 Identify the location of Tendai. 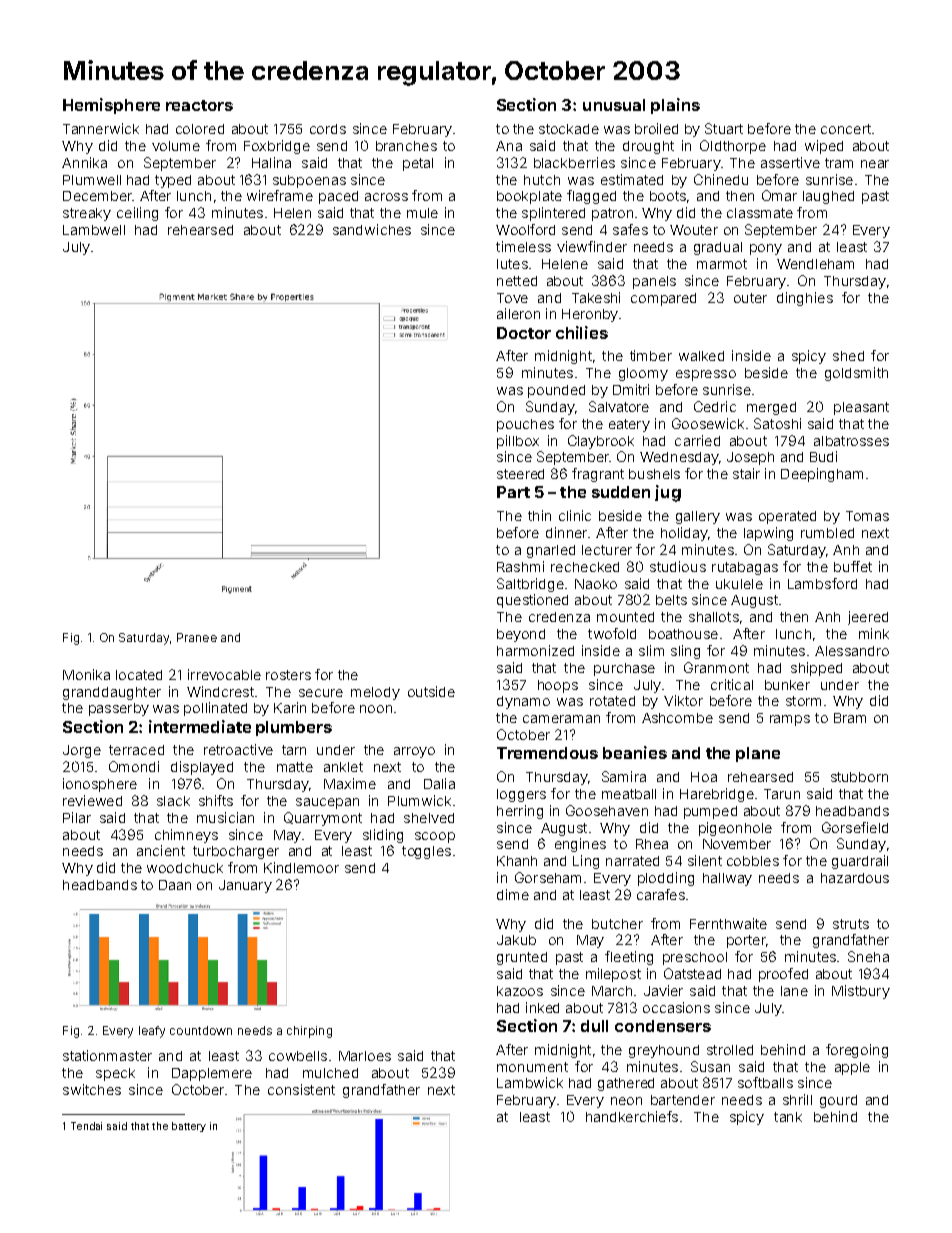
(86, 1126).
